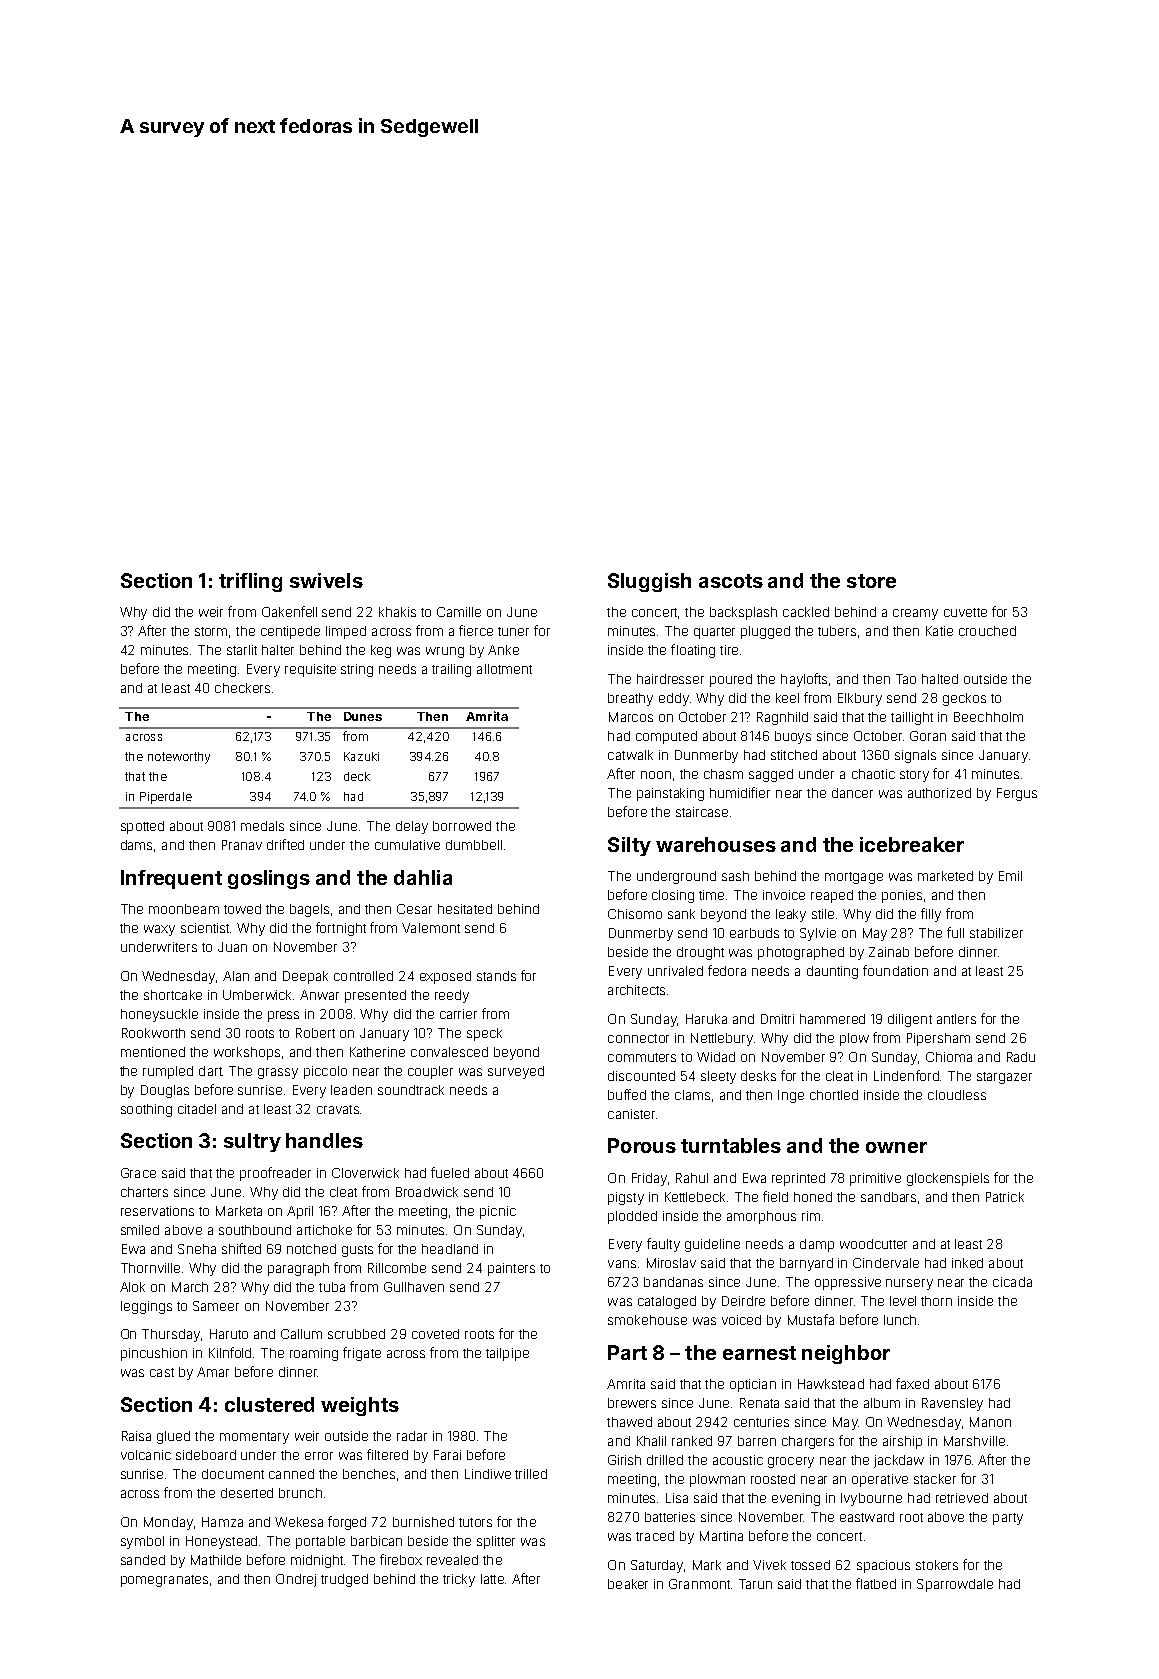 Image resolution: width=1159 pixels, height=1679 pixels. Describe the element at coordinates (164, 1581) in the screenshot. I see `pomegranates` at that location.
